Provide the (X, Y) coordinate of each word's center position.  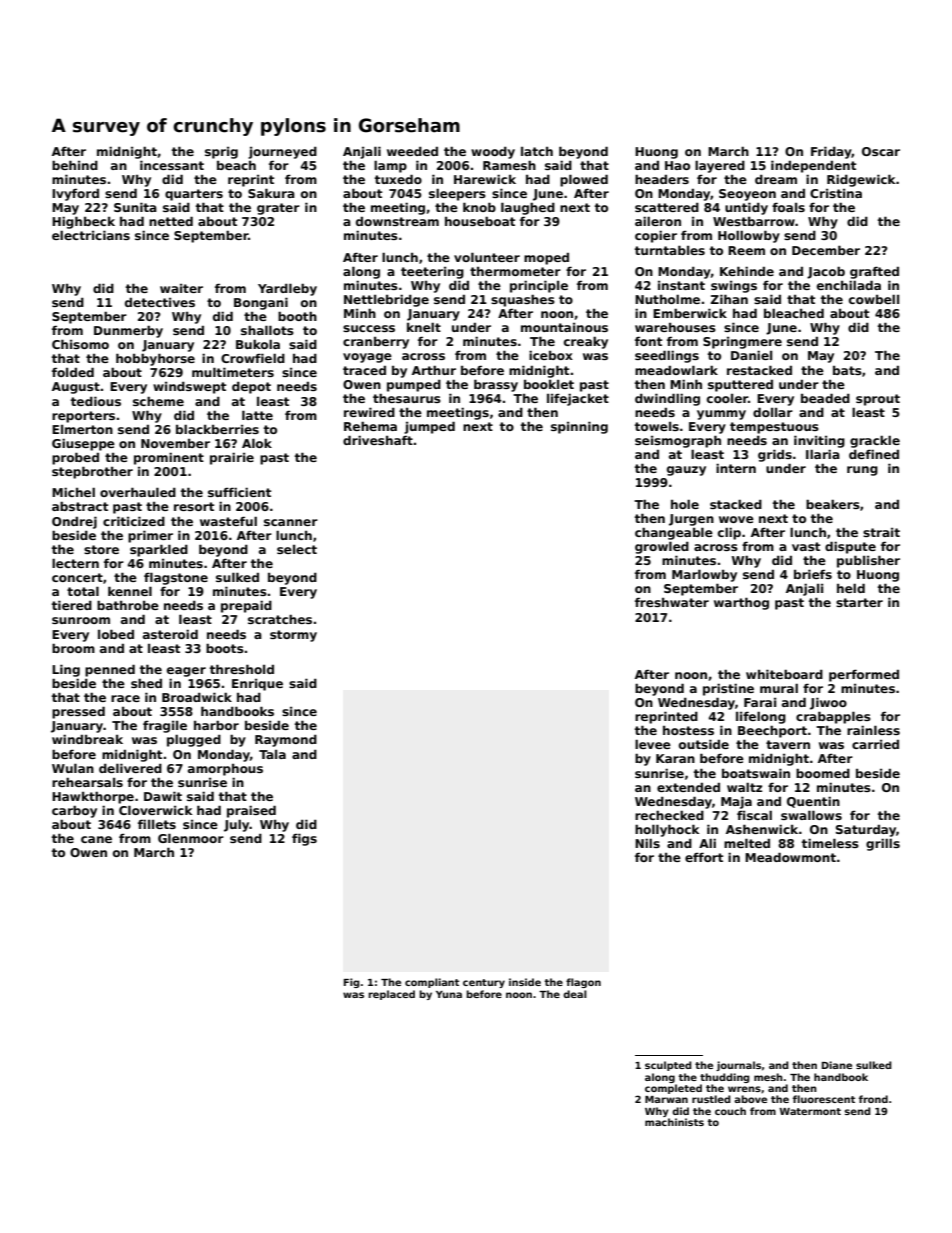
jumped (429, 427)
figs (304, 839)
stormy (293, 636)
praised (251, 811)
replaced (391, 995)
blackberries (217, 429)
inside (525, 982)
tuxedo (398, 179)
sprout (878, 400)
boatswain (756, 773)
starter (859, 602)
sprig (221, 153)
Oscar (881, 151)
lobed (116, 634)
